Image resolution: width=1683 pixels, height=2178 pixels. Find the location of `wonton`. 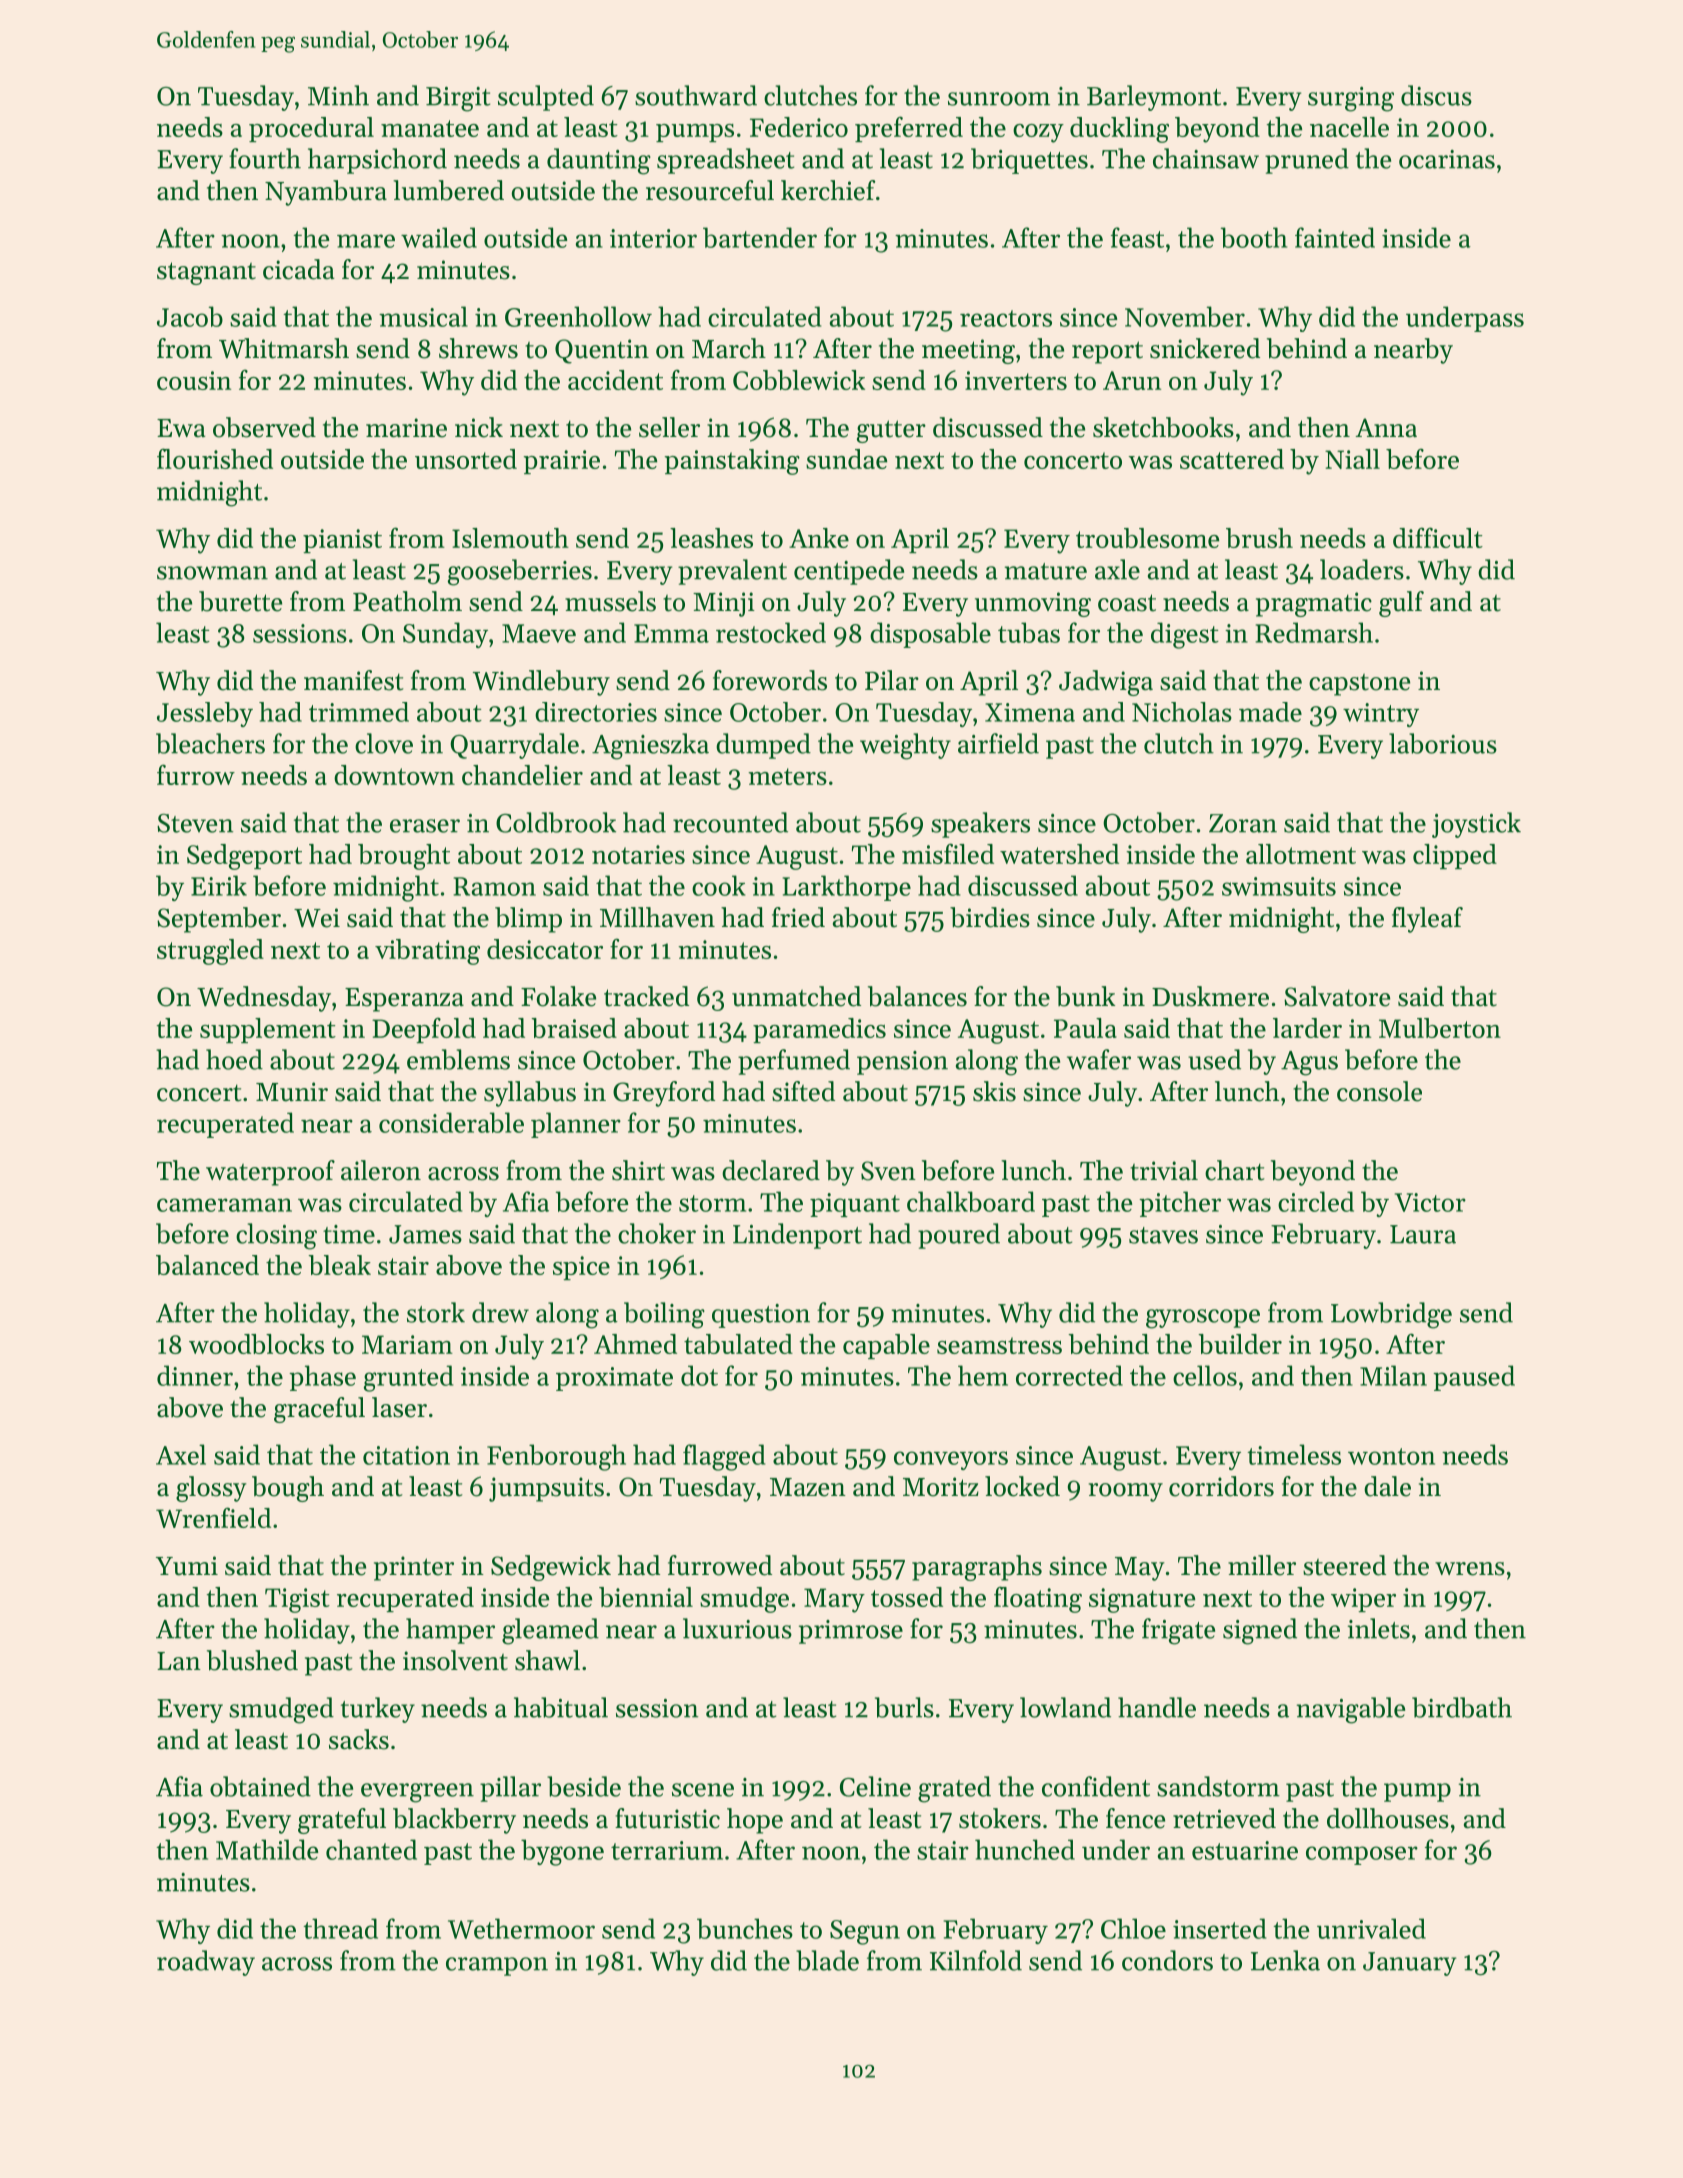

wonton is located at coordinates (1391, 1456).
